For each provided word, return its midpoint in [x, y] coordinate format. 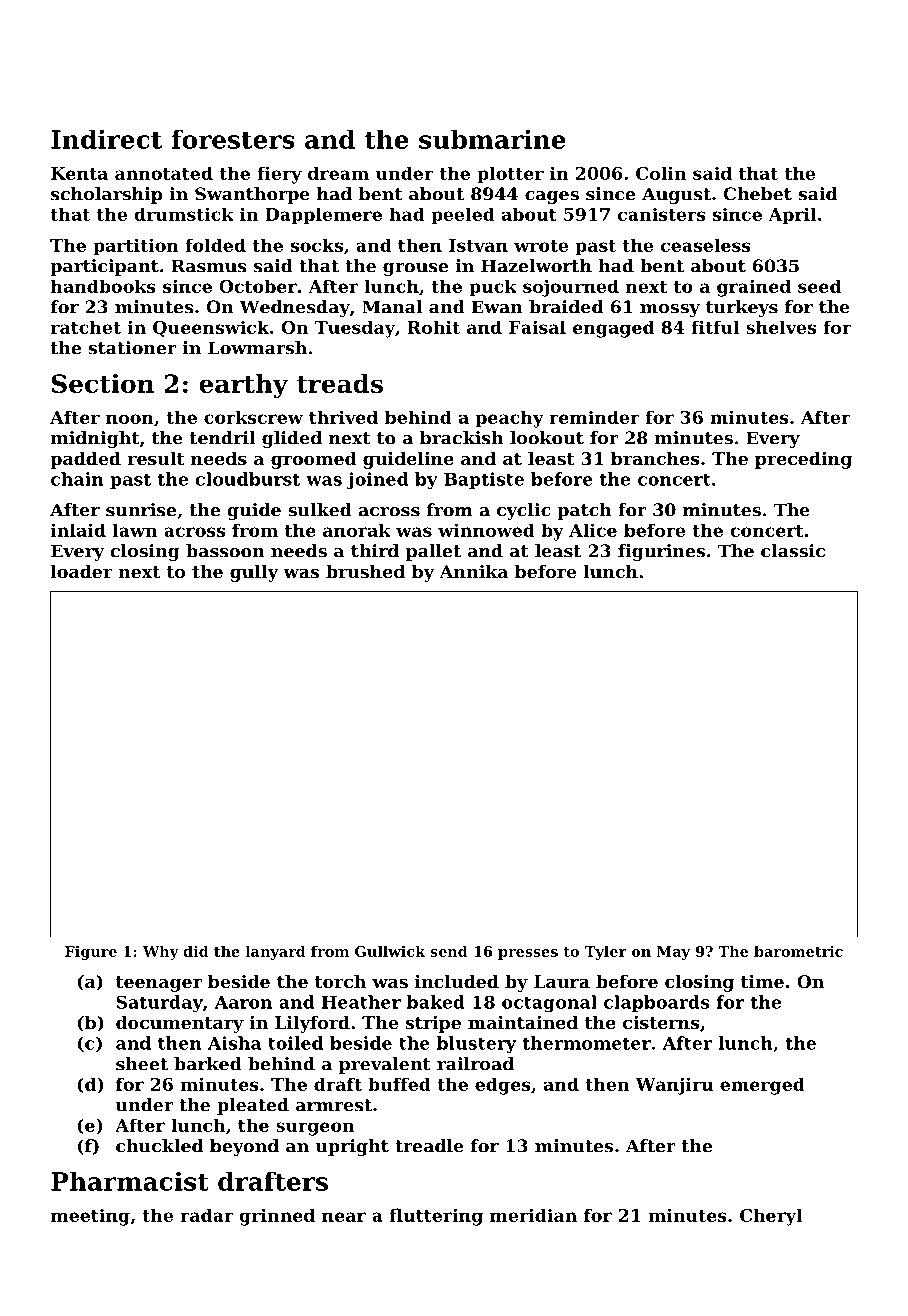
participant [104, 267]
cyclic [524, 511]
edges [503, 1086]
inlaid [78, 530]
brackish [461, 438]
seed [819, 286]
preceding [803, 460]
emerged [762, 1086]
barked [208, 1064]
